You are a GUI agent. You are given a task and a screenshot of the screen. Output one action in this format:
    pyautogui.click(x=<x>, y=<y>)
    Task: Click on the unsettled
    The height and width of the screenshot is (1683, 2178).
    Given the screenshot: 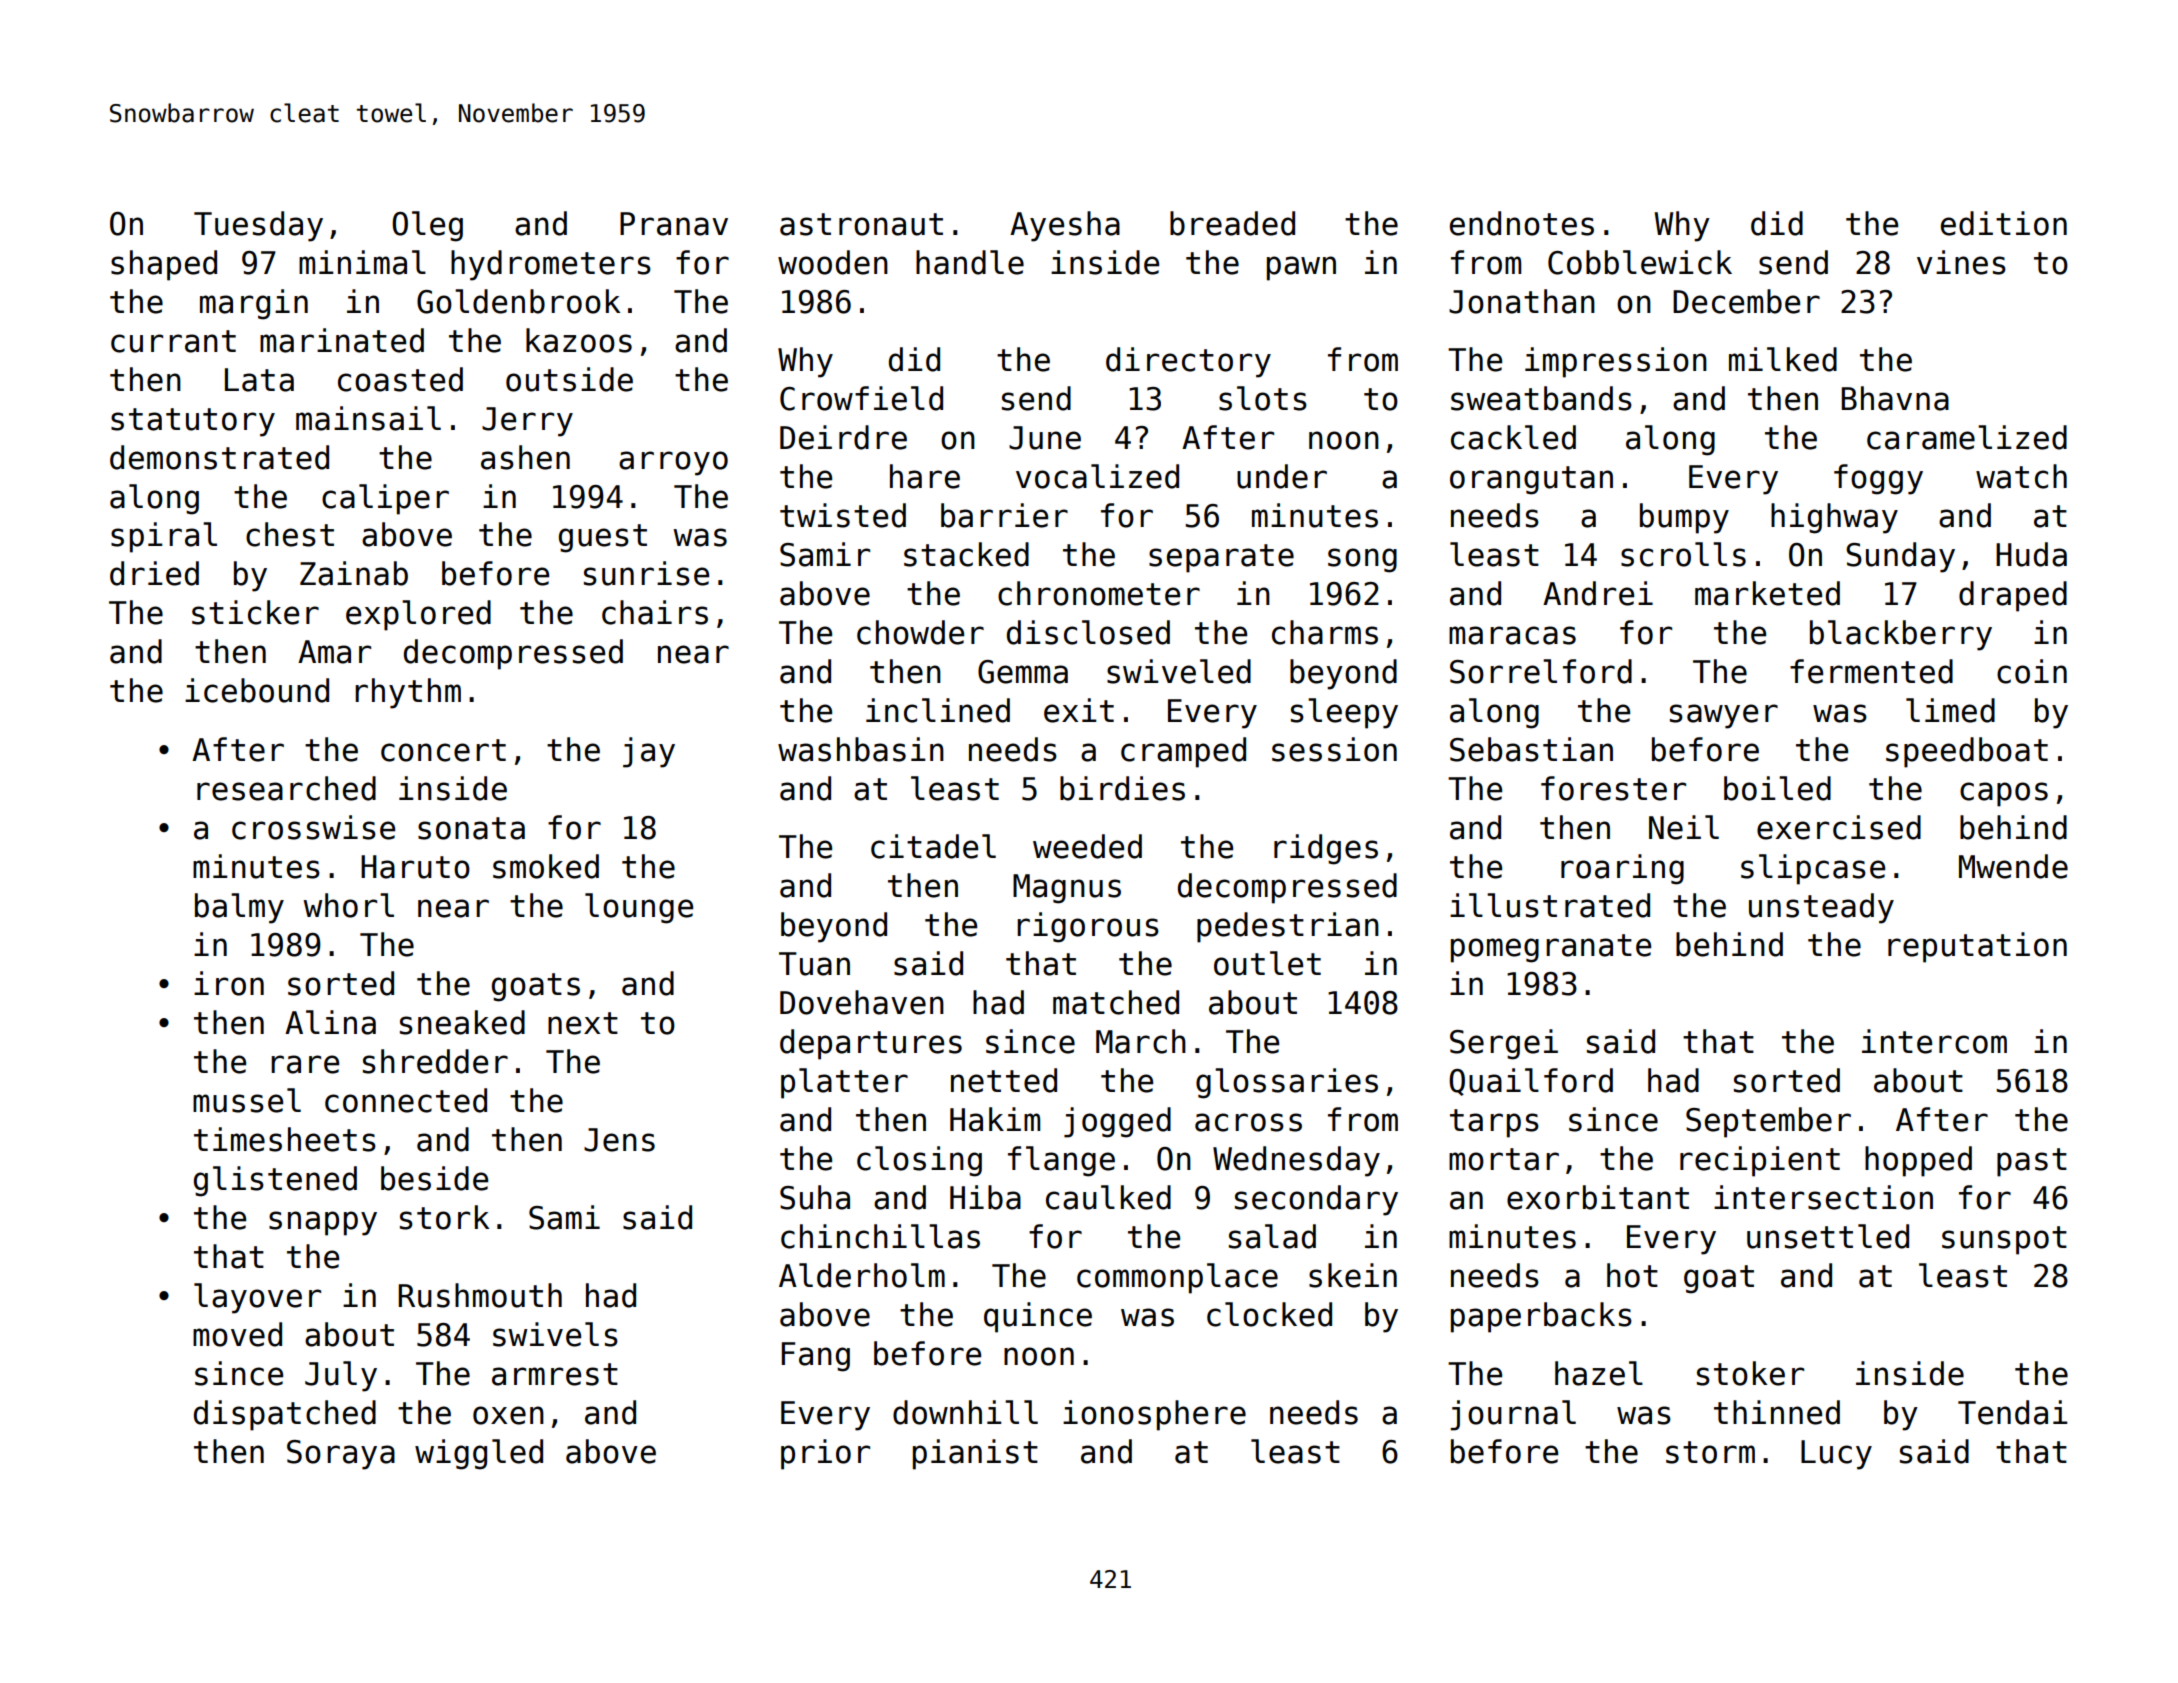 What is the action you would take?
    pyautogui.click(x=1828, y=1236)
